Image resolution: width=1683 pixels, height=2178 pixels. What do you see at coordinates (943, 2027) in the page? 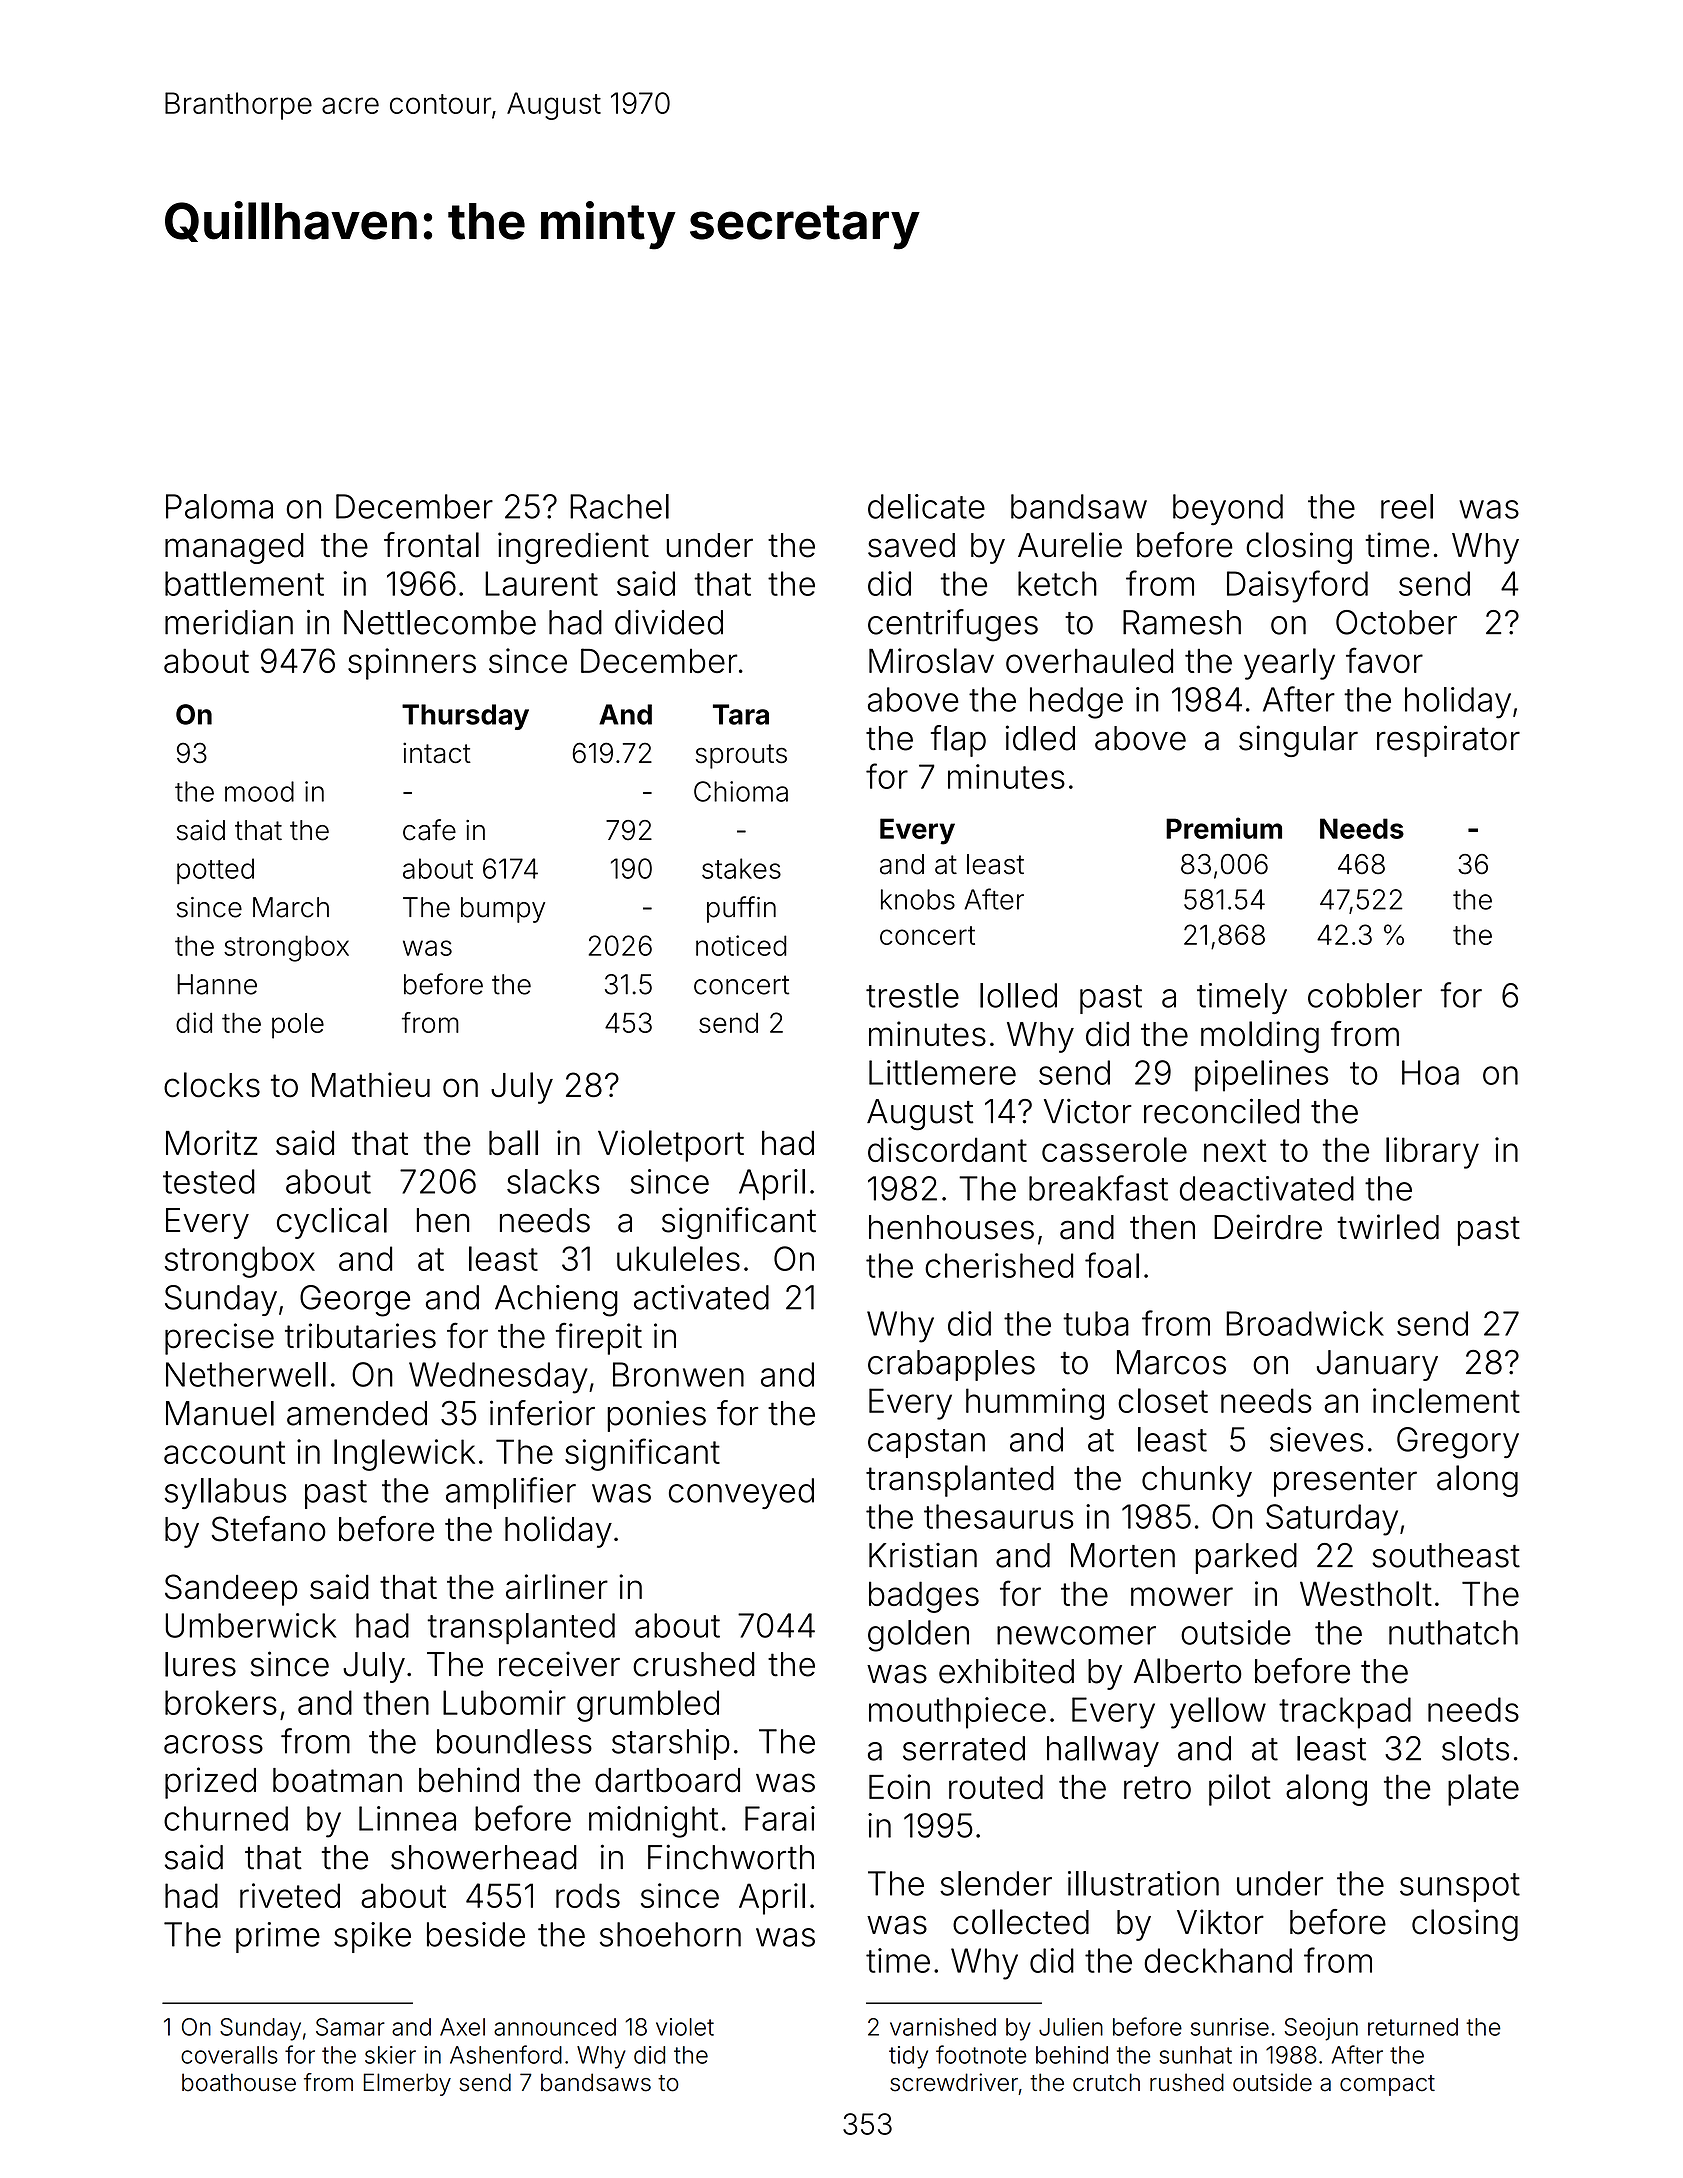
I see `varnished` at bounding box center [943, 2027].
